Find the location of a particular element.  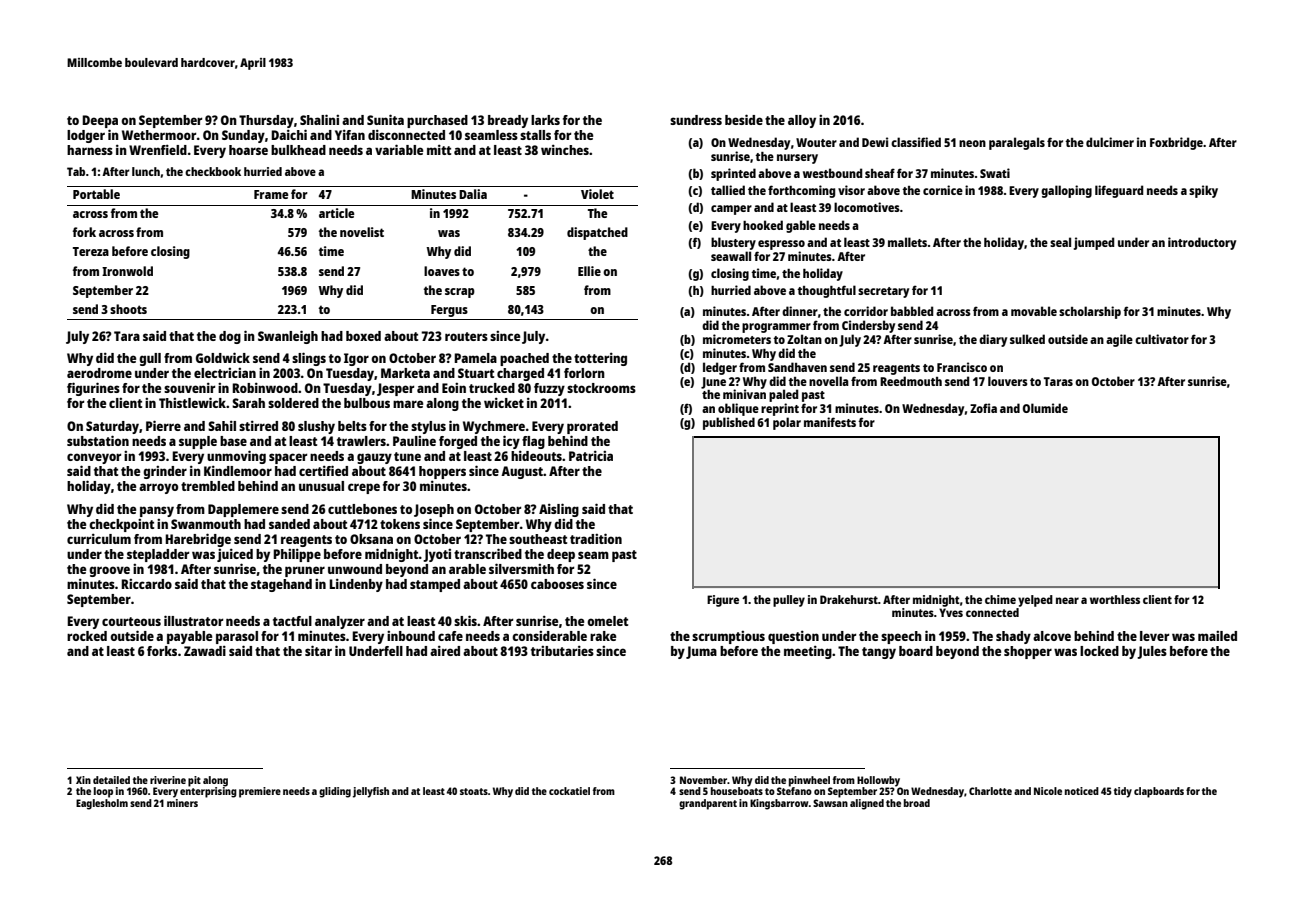

dulcimer is located at coordinates (1110, 142).
